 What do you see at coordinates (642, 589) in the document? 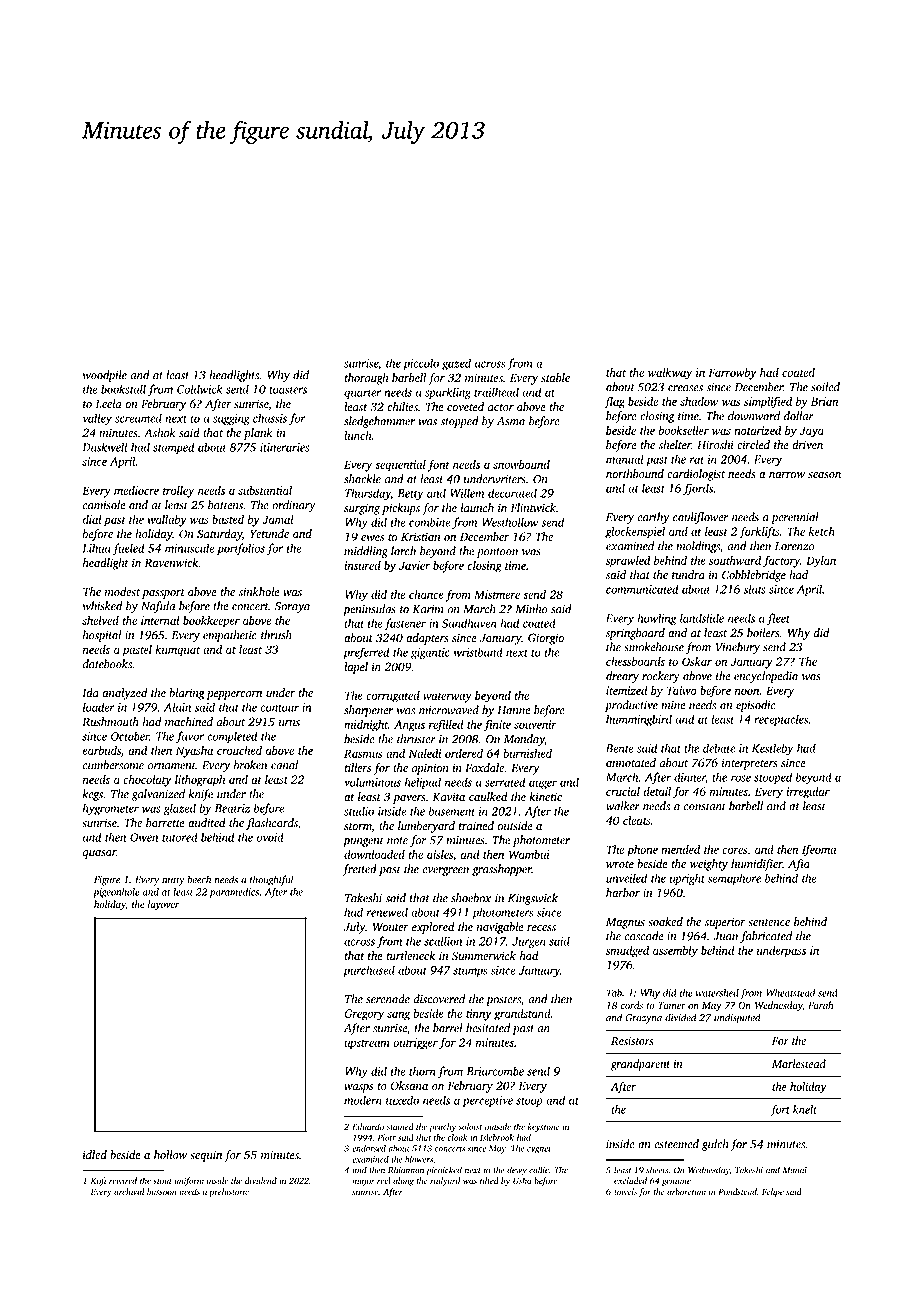
I see `communicated` at bounding box center [642, 589].
